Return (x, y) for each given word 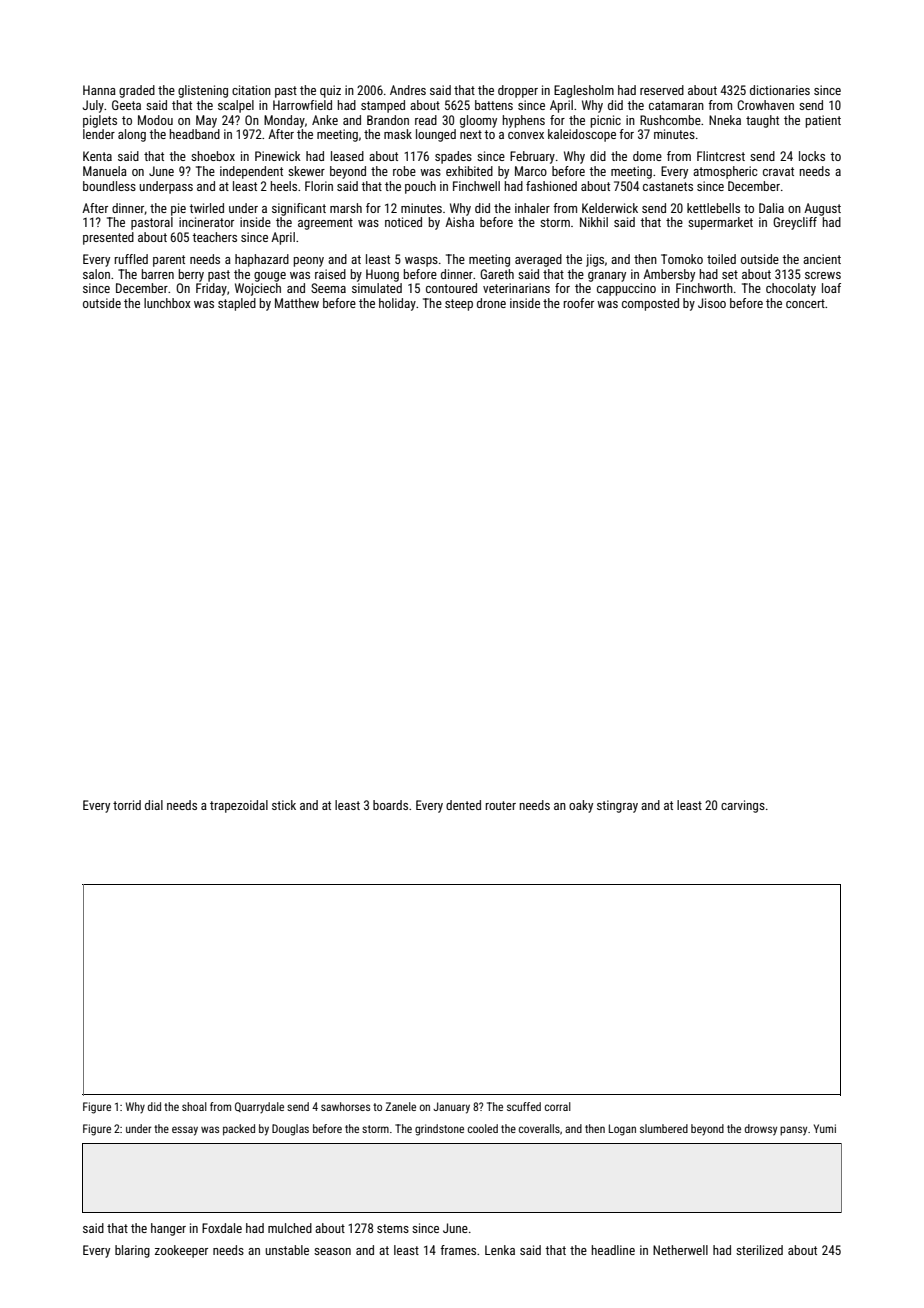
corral (558, 1106)
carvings (743, 806)
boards (390, 805)
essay (185, 1131)
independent (251, 172)
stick (284, 805)
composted (650, 304)
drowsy (761, 1130)
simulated (377, 288)
